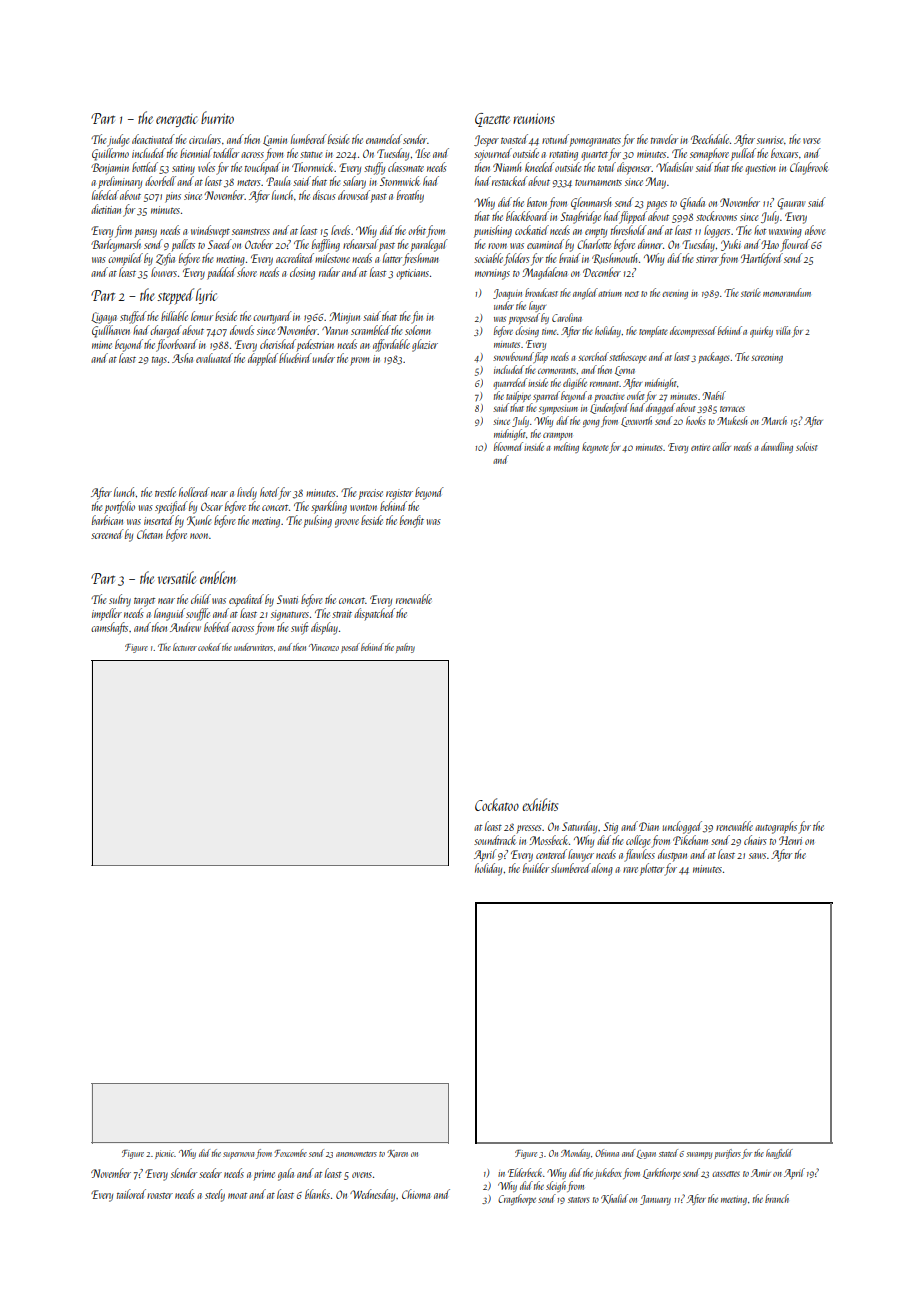 This screenshot has height=1308, width=924. I want to click on melting, so click(566, 447).
